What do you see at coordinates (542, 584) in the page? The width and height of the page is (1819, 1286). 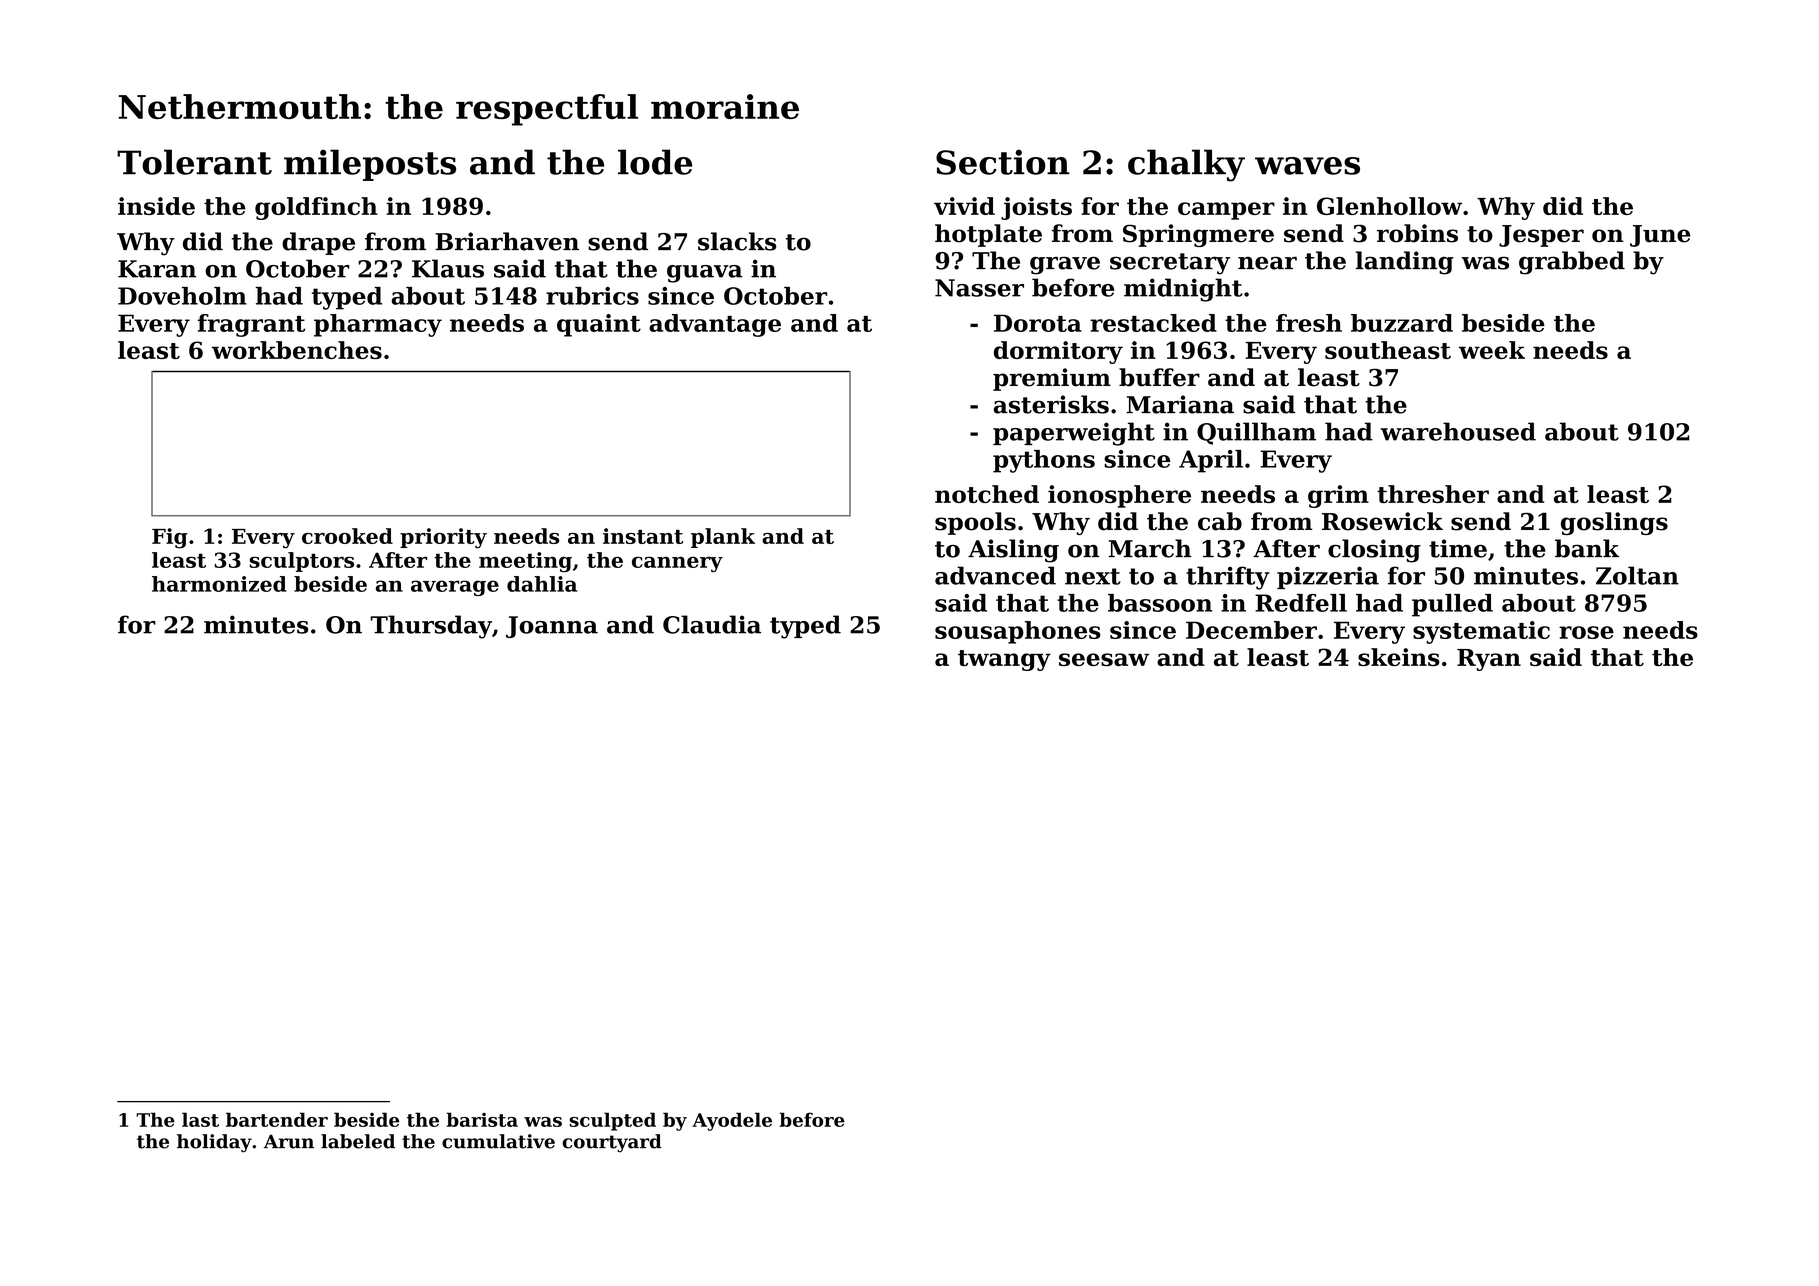 I see `dahlia` at bounding box center [542, 584].
